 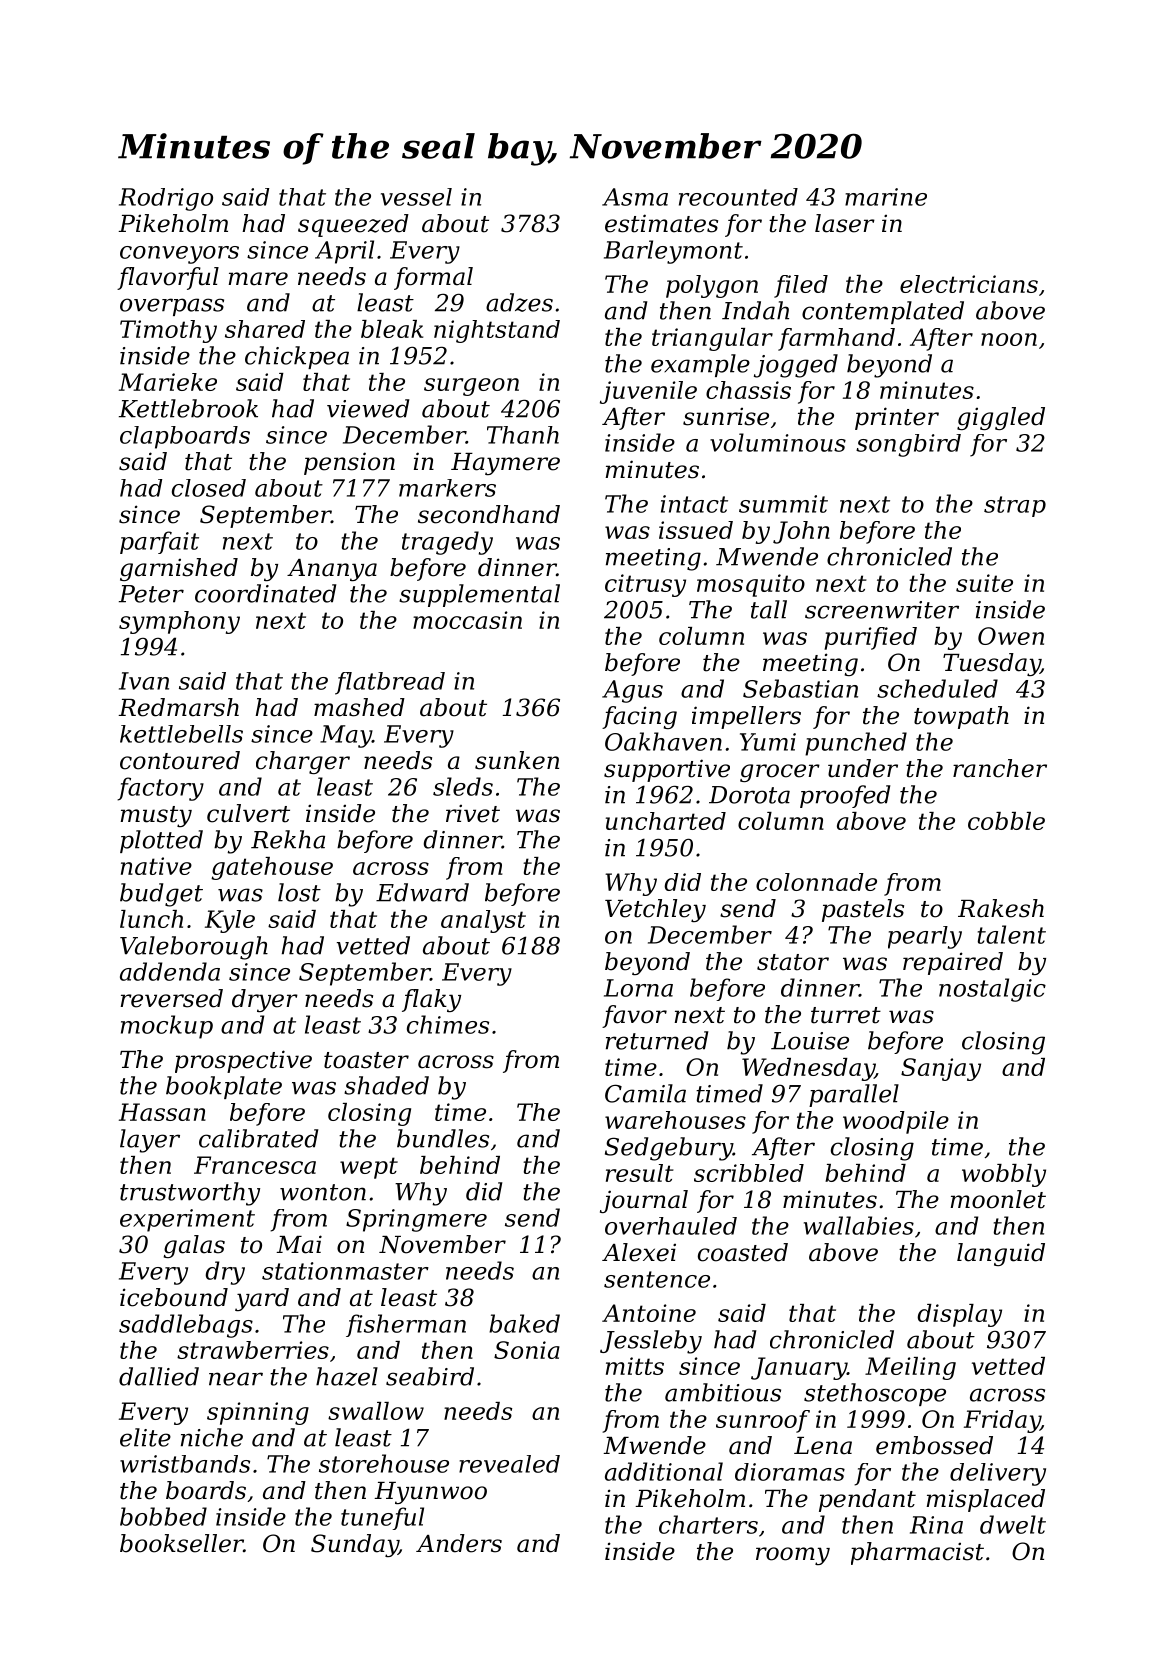 What do you see at coordinates (1000, 768) in the image?
I see `rancher` at bounding box center [1000, 768].
